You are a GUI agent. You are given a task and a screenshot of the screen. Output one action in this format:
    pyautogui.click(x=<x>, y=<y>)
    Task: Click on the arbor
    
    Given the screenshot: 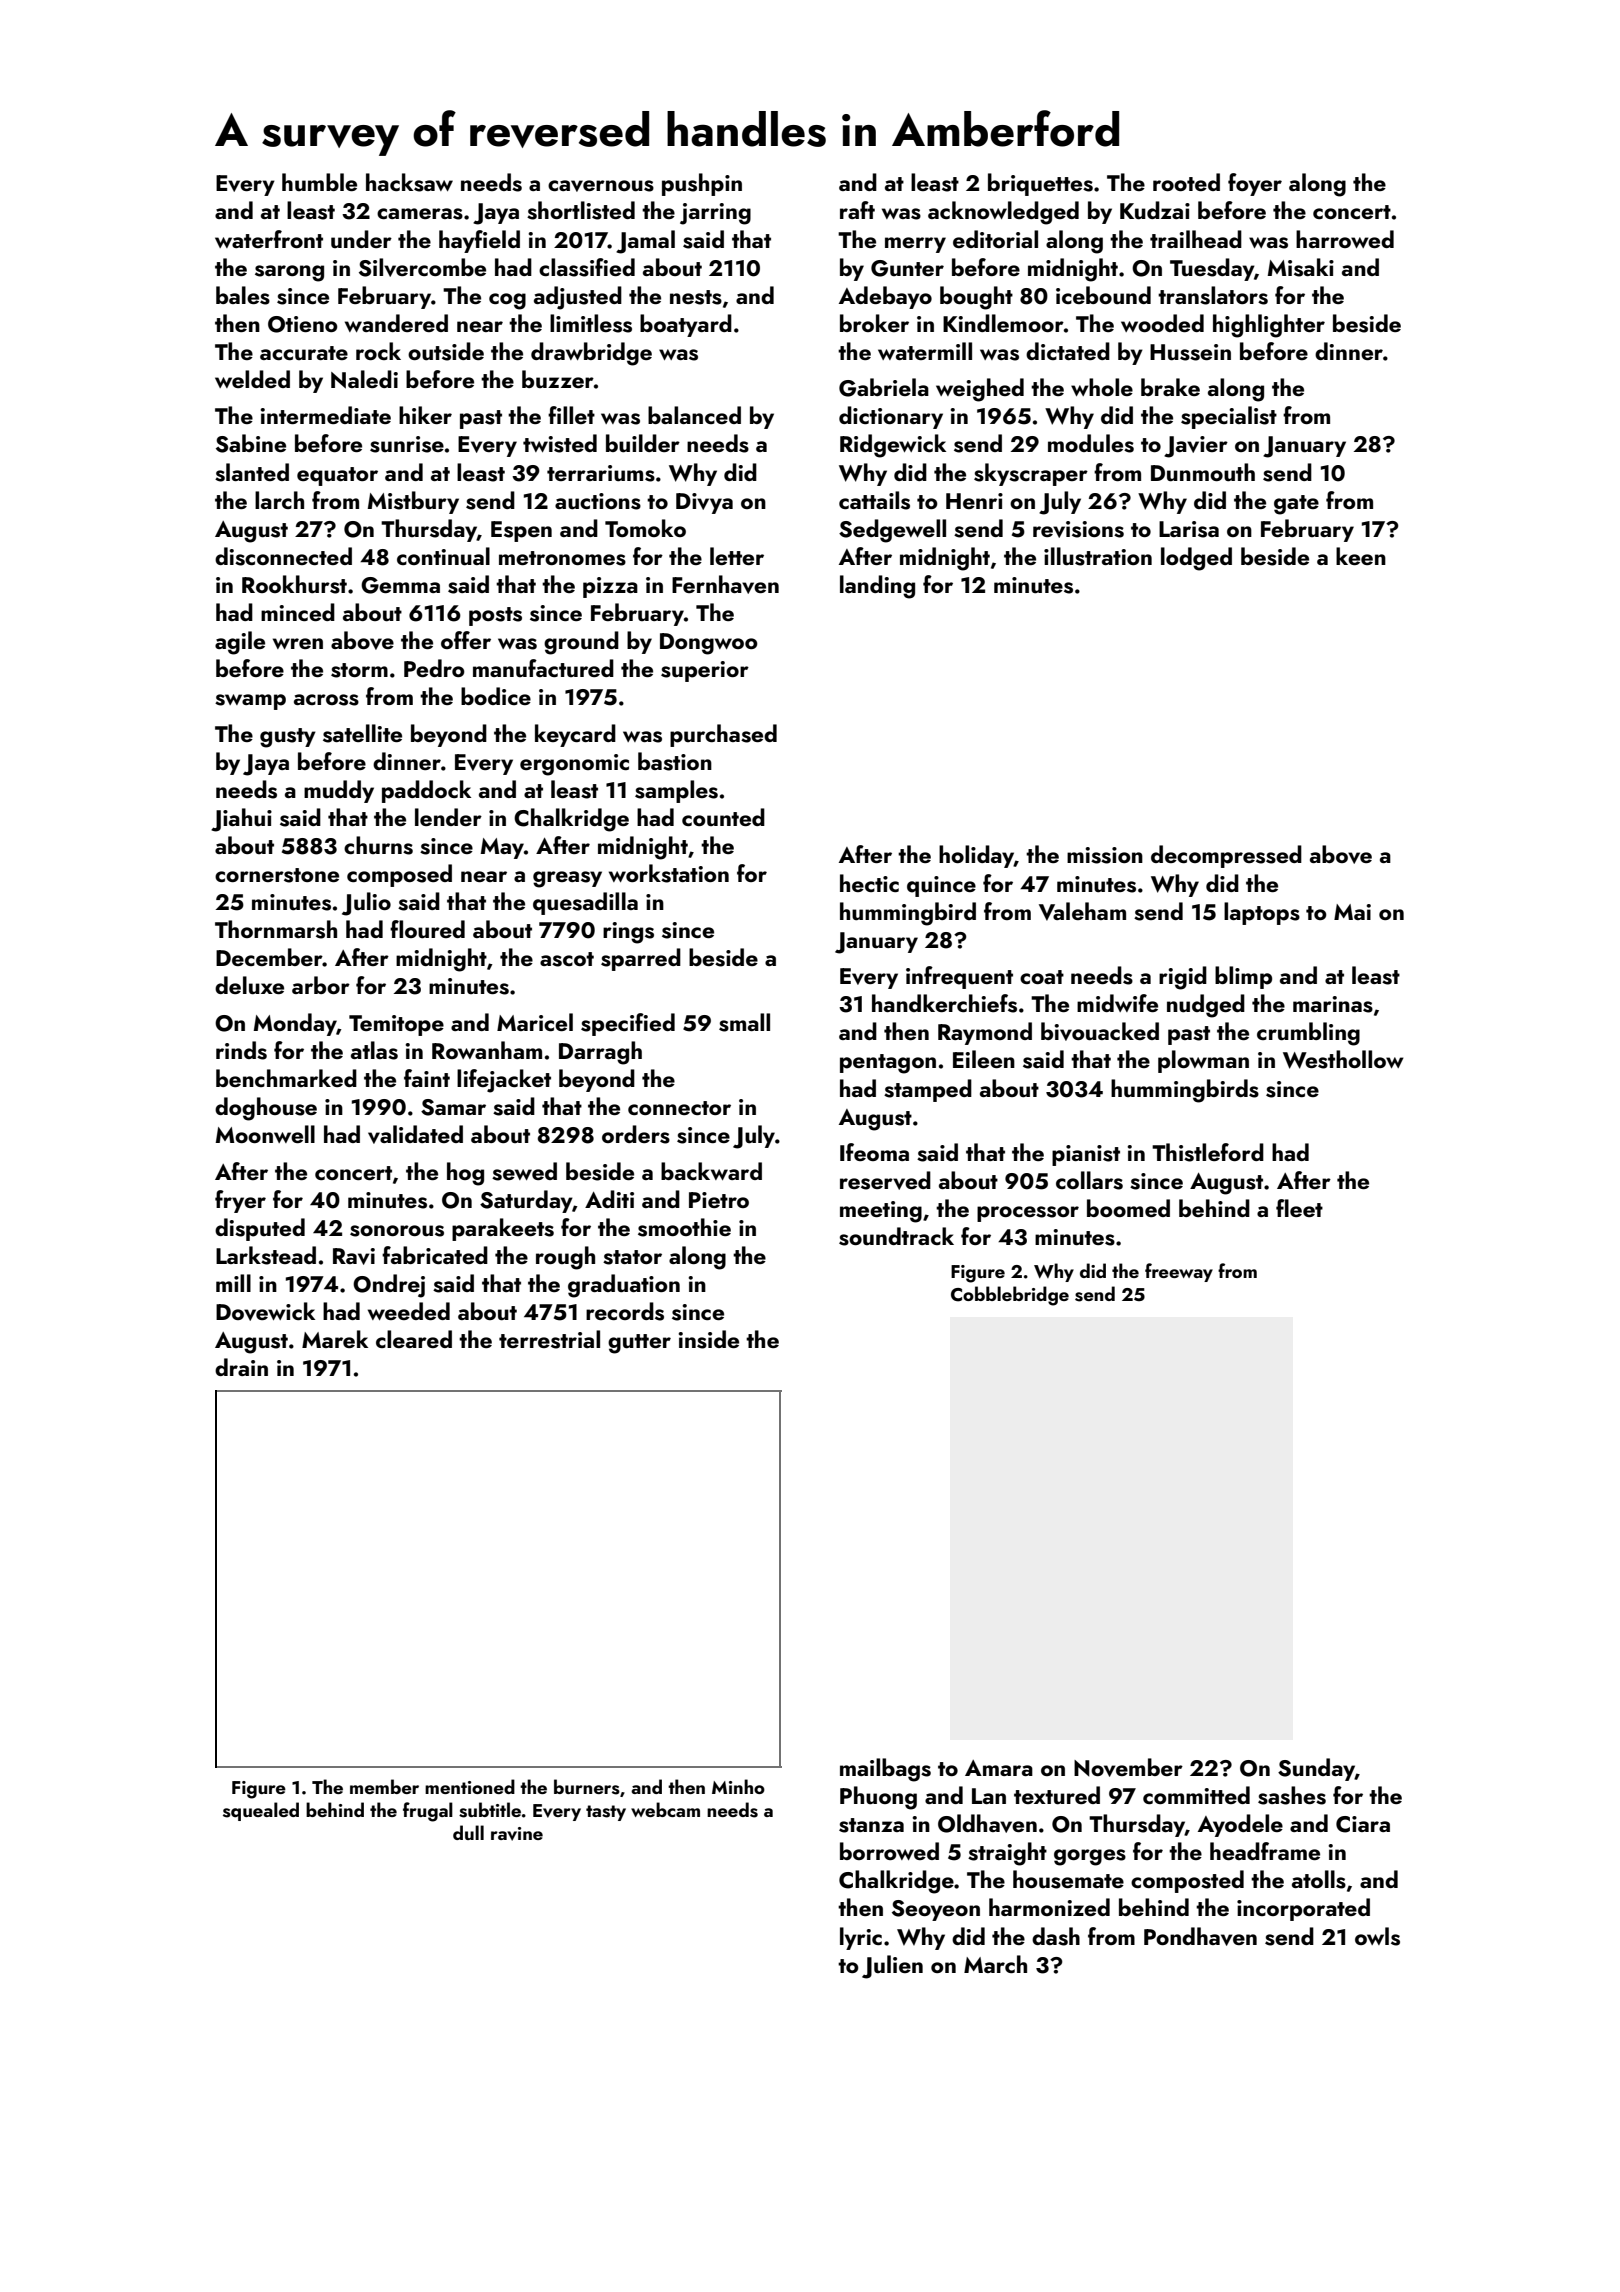 What is the action you would take?
    pyautogui.click(x=321, y=985)
